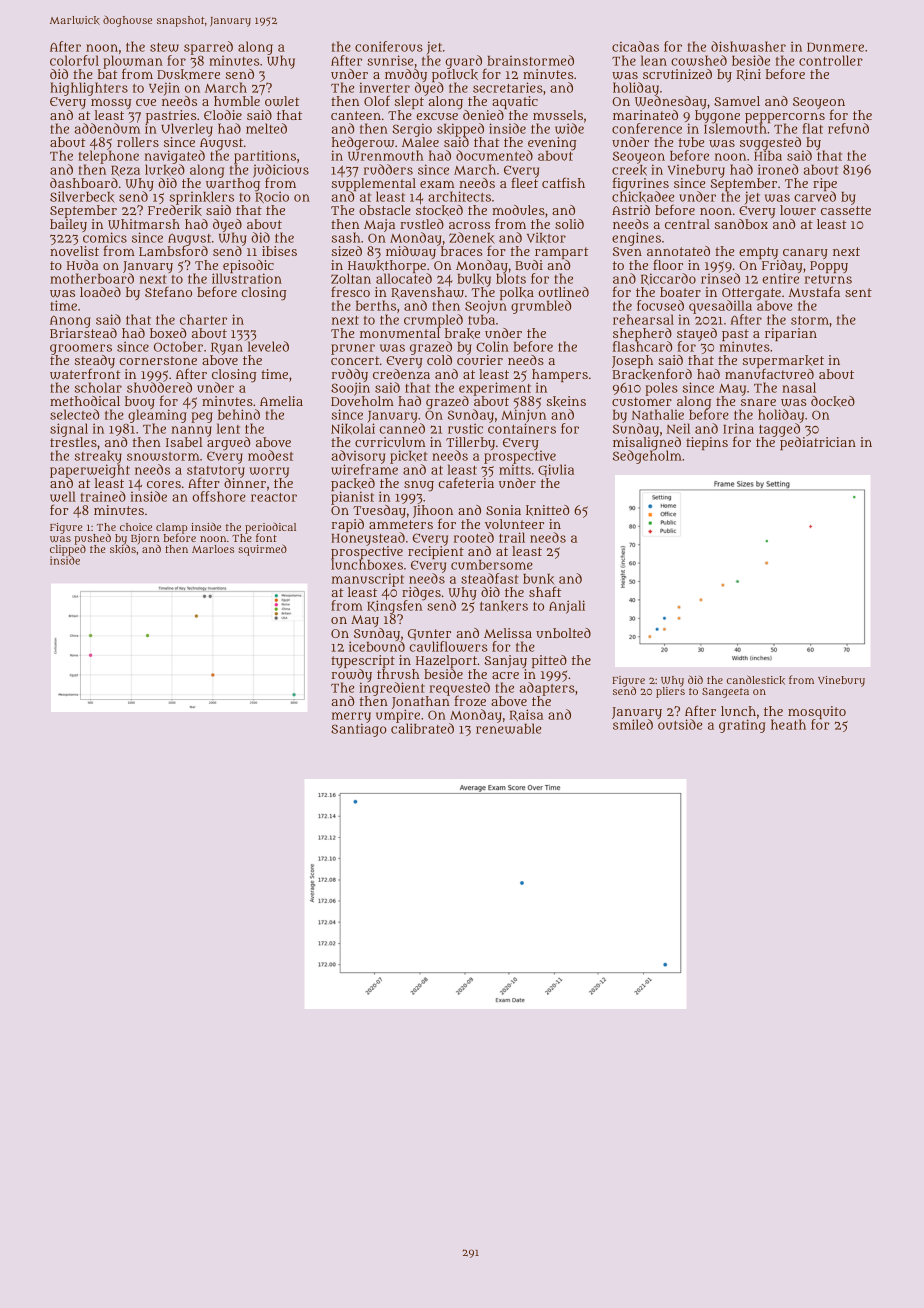  I want to click on rooted, so click(474, 537).
